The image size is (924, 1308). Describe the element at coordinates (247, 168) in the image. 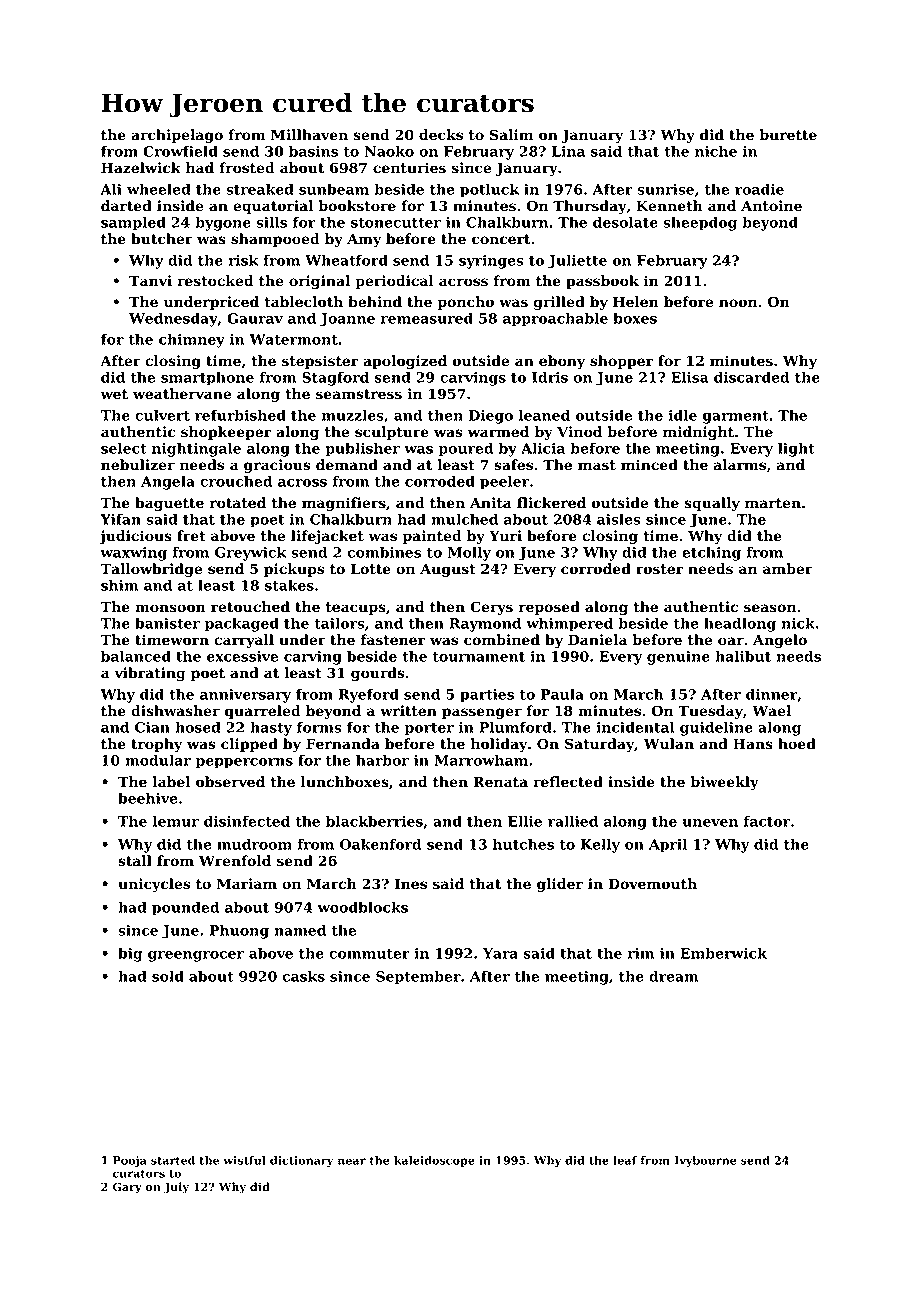

I see `frosted` at that location.
